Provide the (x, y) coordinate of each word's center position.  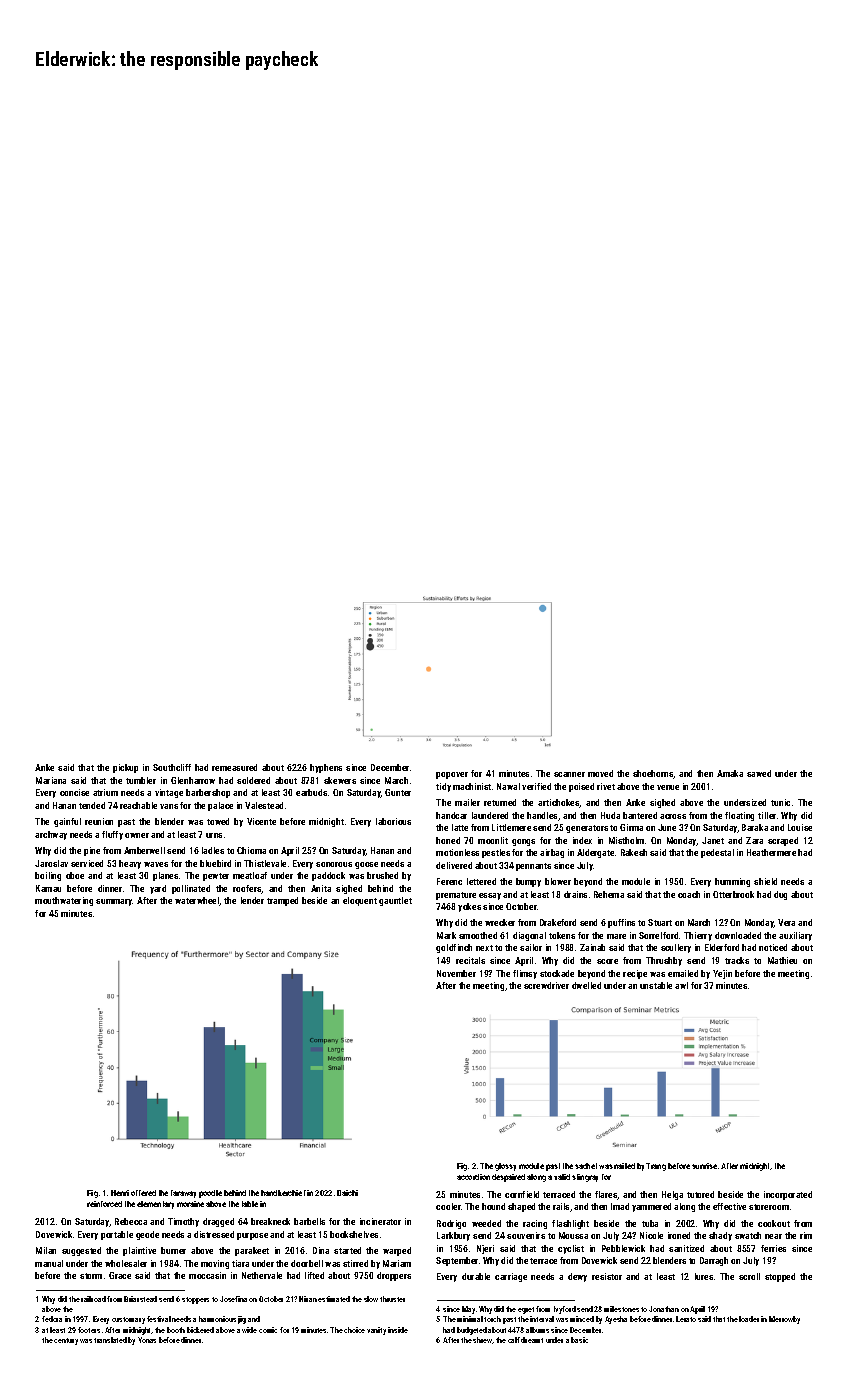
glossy (505, 1167)
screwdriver (546, 985)
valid (562, 1177)
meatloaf (250, 875)
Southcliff (172, 767)
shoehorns (653, 774)
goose (366, 865)
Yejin (722, 974)
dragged (218, 1222)
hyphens (326, 768)
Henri (120, 1193)
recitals (470, 960)
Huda (610, 815)
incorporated (788, 1195)
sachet (586, 1166)
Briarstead (140, 1299)
